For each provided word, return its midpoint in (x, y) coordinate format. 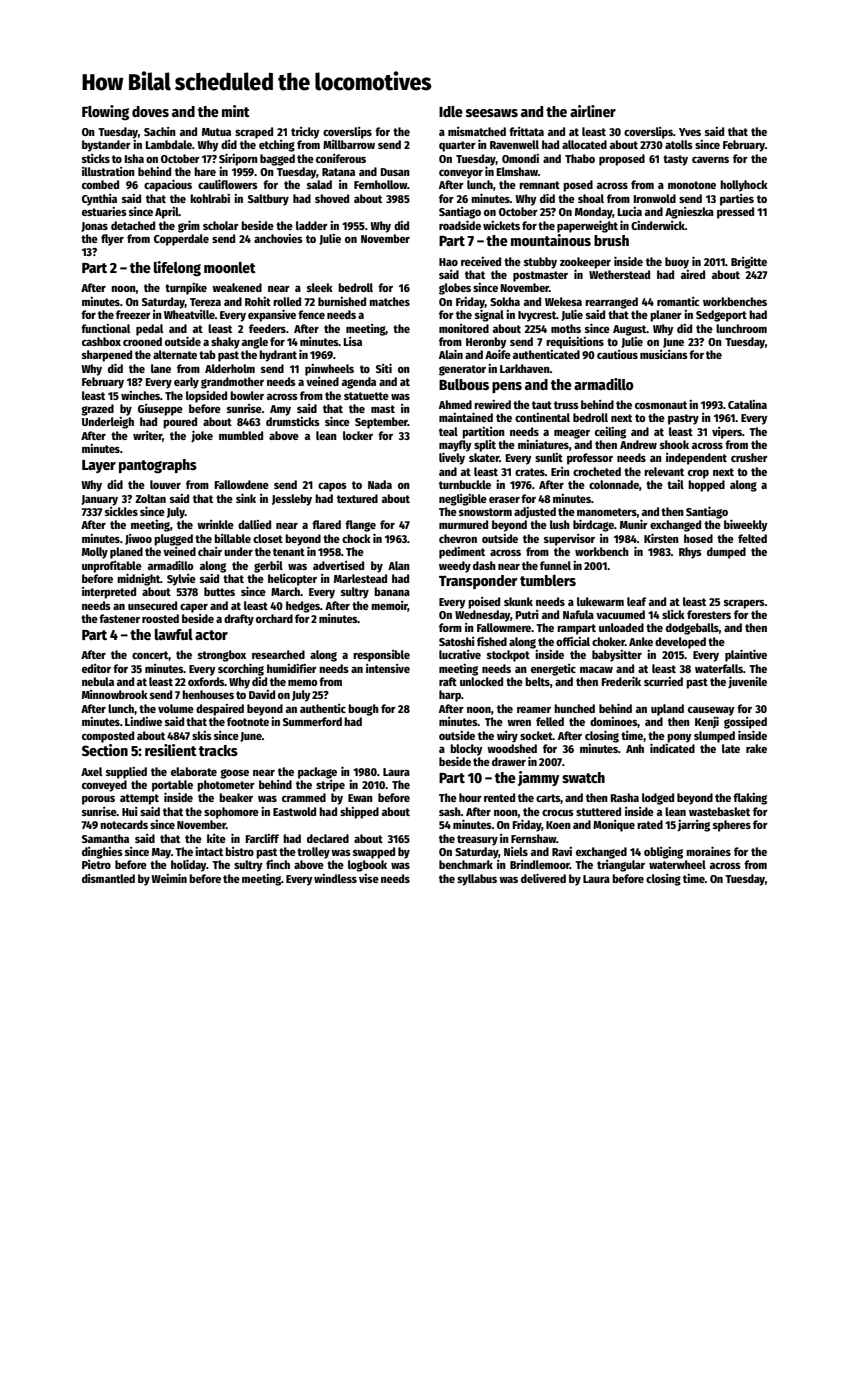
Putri (527, 614)
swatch (583, 777)
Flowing (105, 112)
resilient (171, 750)
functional (105, 328)
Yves (690, 132)
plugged (173, 540)
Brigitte (749, 263)
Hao (448, 262)
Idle (451, 111)
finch (278, 864)
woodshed (512, 748)
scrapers (744, 604)
